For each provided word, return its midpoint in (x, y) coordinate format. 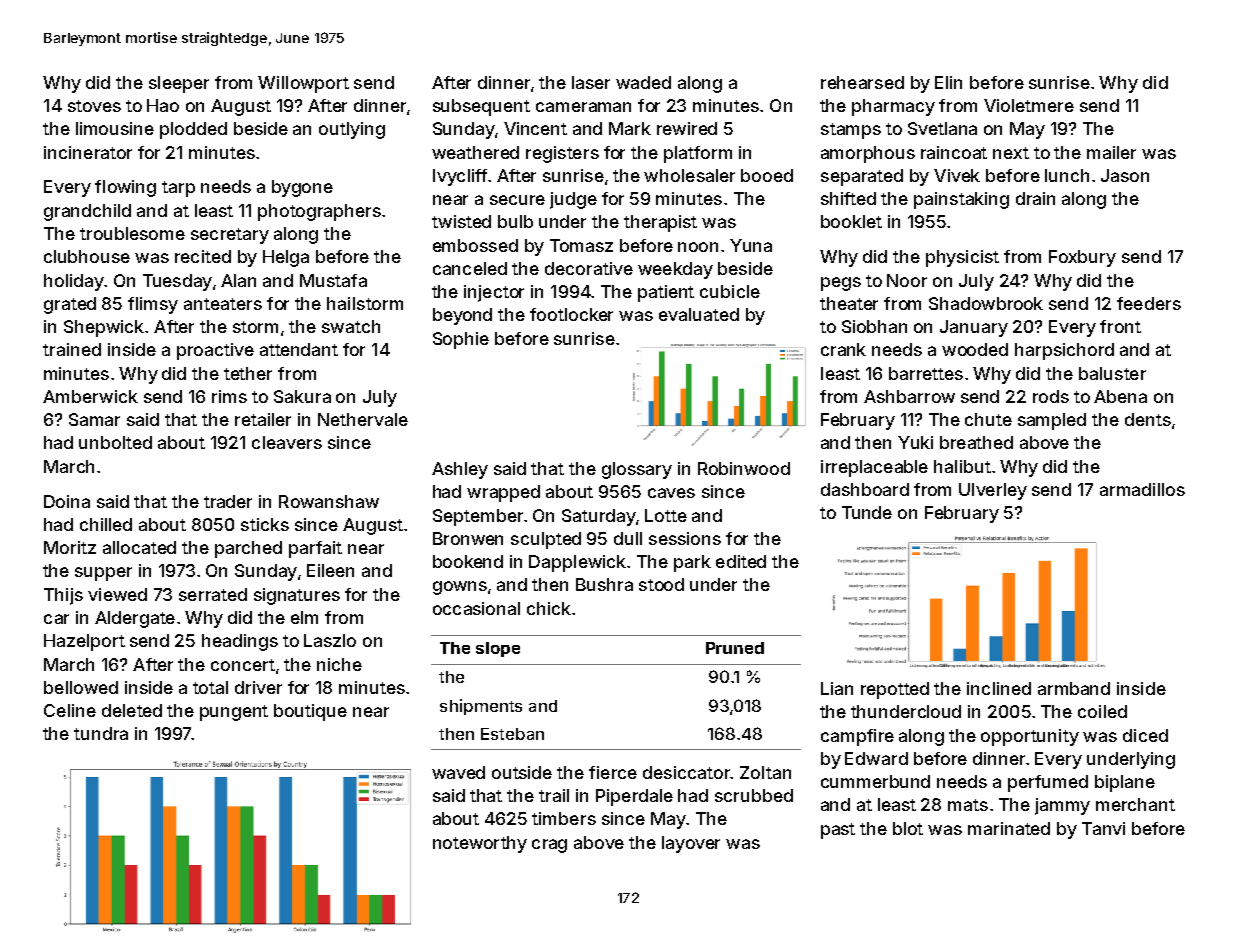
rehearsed (862, 82)
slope (498, 649)
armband (1074, 688)
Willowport (303, 84)
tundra (101, 733)
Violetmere (1029, 105)
